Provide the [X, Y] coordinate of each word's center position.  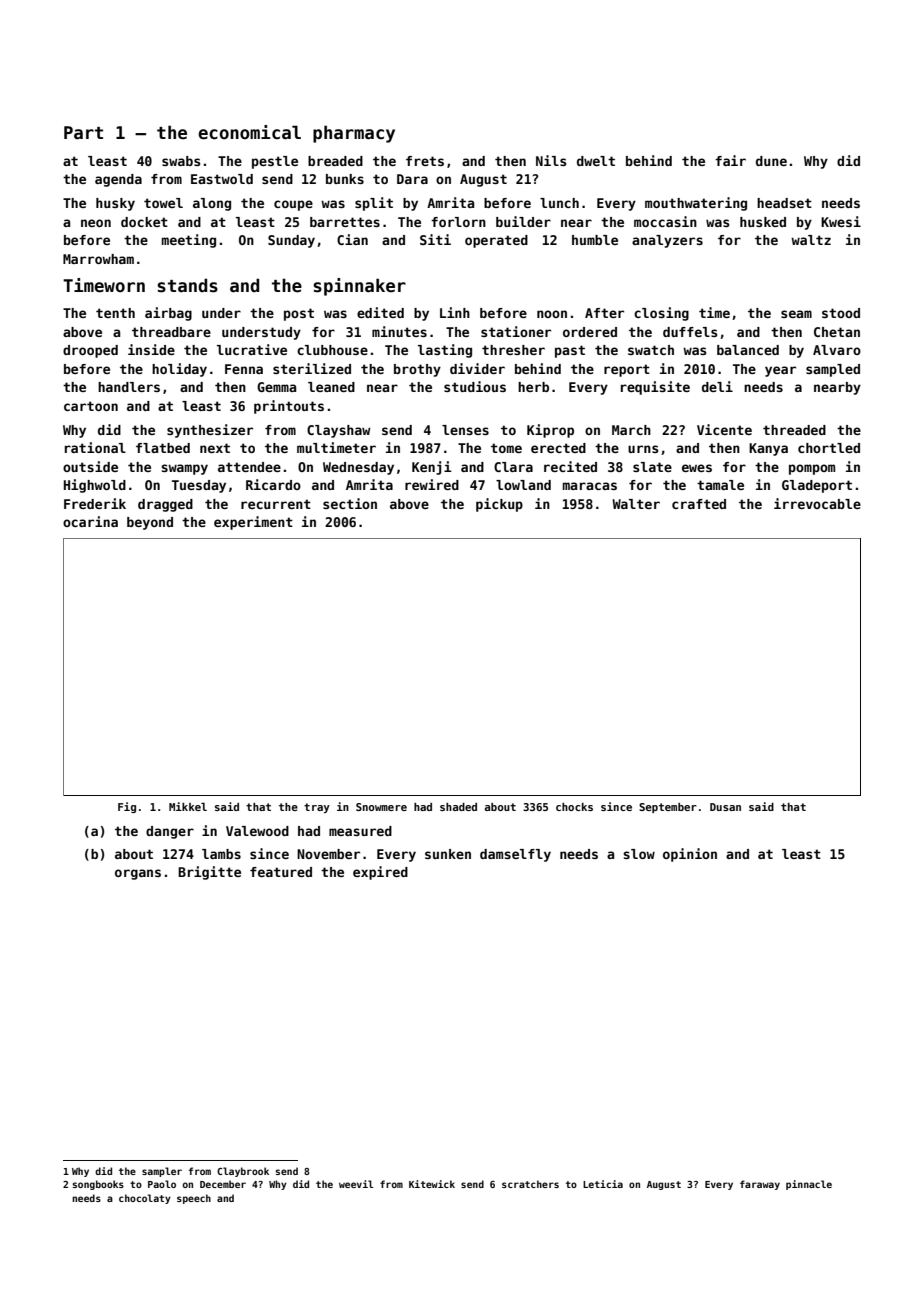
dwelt [596, 161]
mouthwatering [696, 204]
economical [249, 132]
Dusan [725, 807]
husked [763, 222]
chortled [829, 448]
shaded [458, 807]
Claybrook [243, 1172]
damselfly [515, 855]
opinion [690, 855]
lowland [523, 485]
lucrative [252, 349]
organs [138, 874]
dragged [165, 505]
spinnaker [359, 287]
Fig [127, 807]
